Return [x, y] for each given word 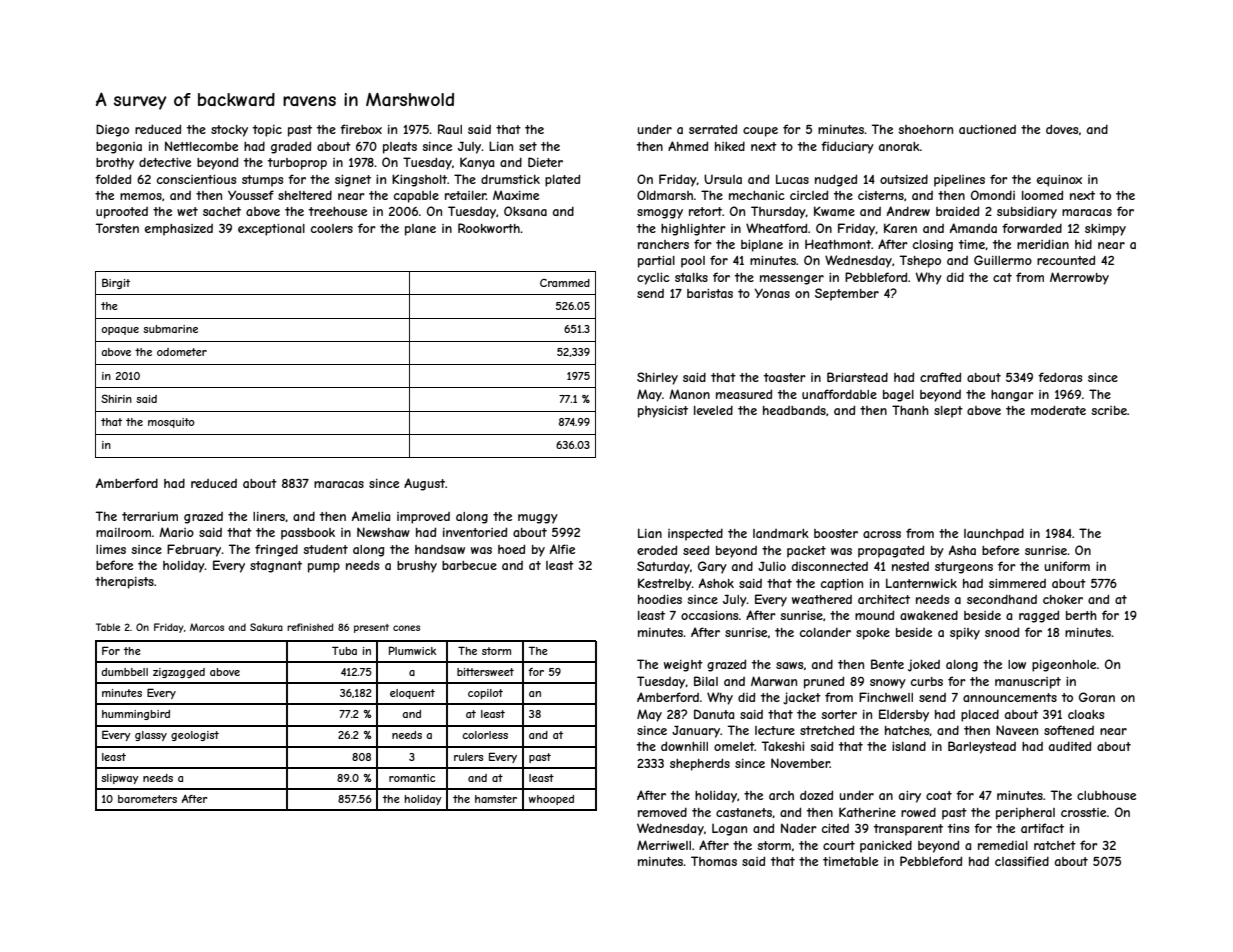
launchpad [994, 534]
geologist [195, 736]
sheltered [305, 195]
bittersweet [485, 672]
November [800, 763]
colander [825, 632]
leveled [713, 410]
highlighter [693, 230]
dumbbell [124, 672]
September [847, 294]
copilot [485, 694]
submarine [170, 329]
